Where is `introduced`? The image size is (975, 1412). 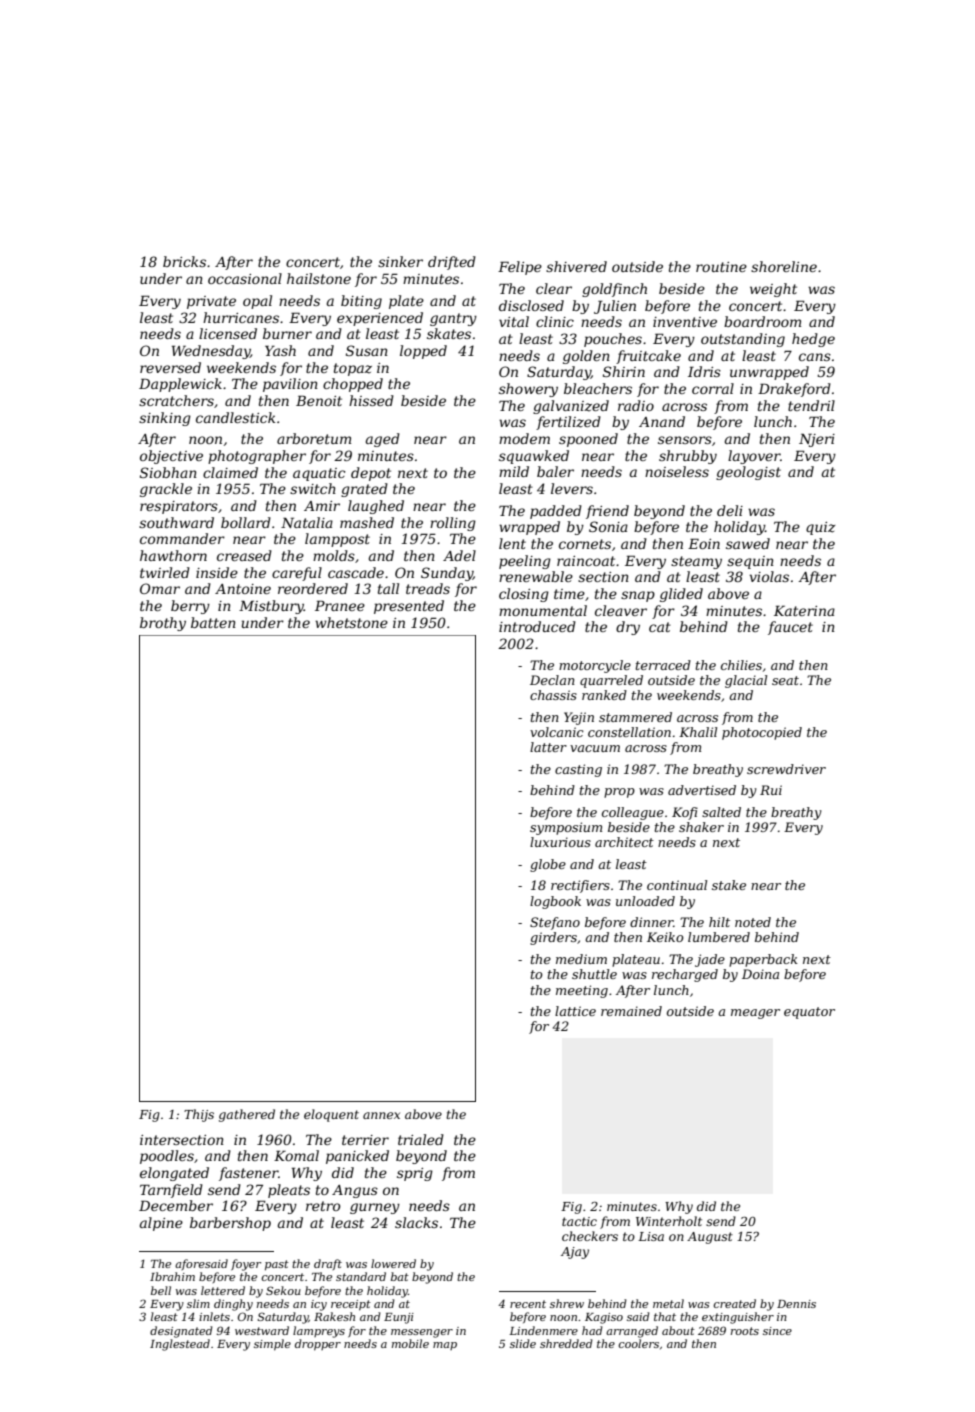 introduced is located at coordinates (537, 626).
